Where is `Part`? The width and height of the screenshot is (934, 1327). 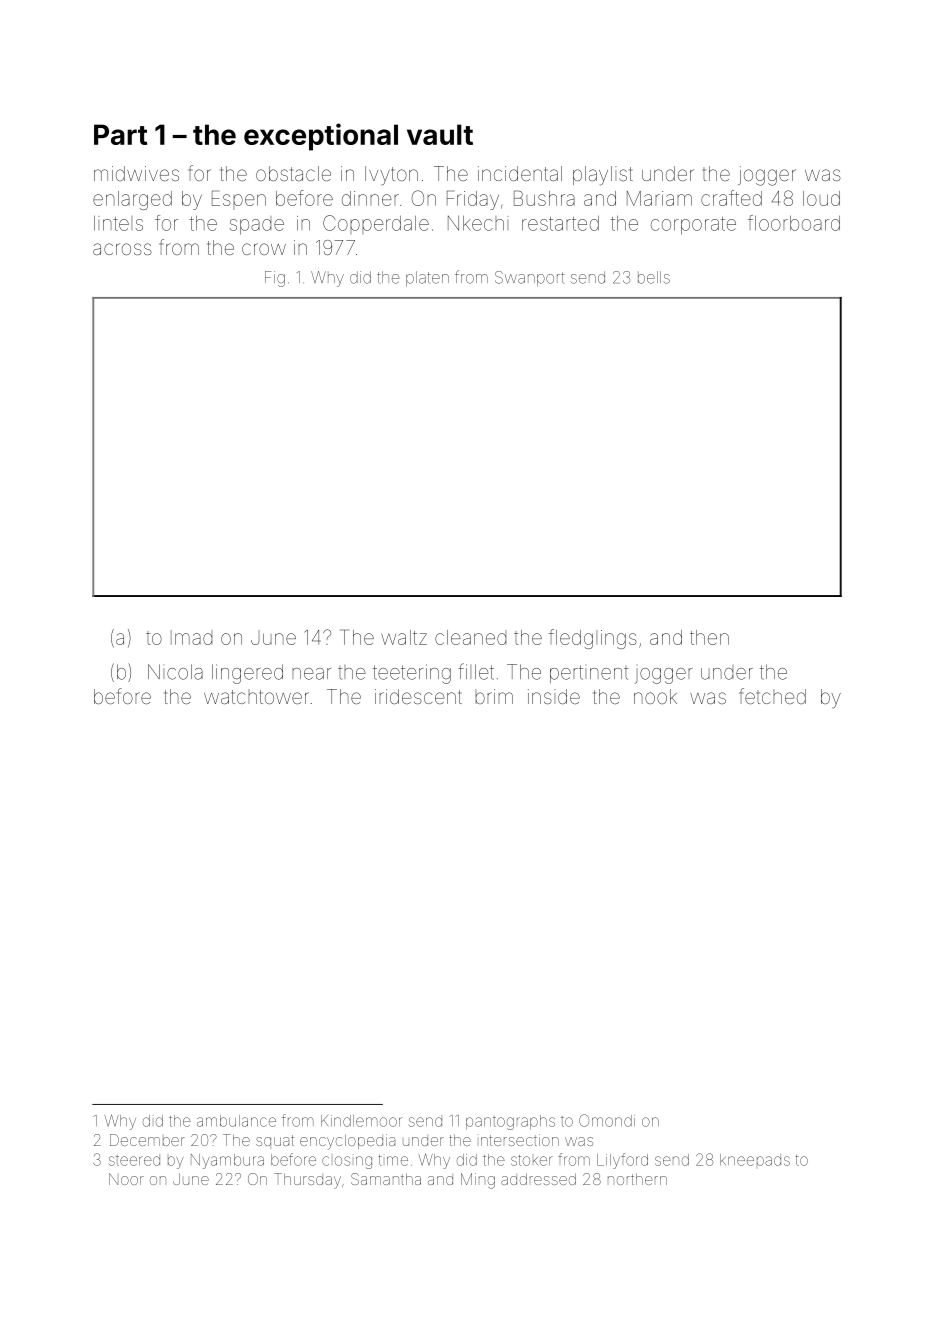
Part is located at coordinates (120, 134).
